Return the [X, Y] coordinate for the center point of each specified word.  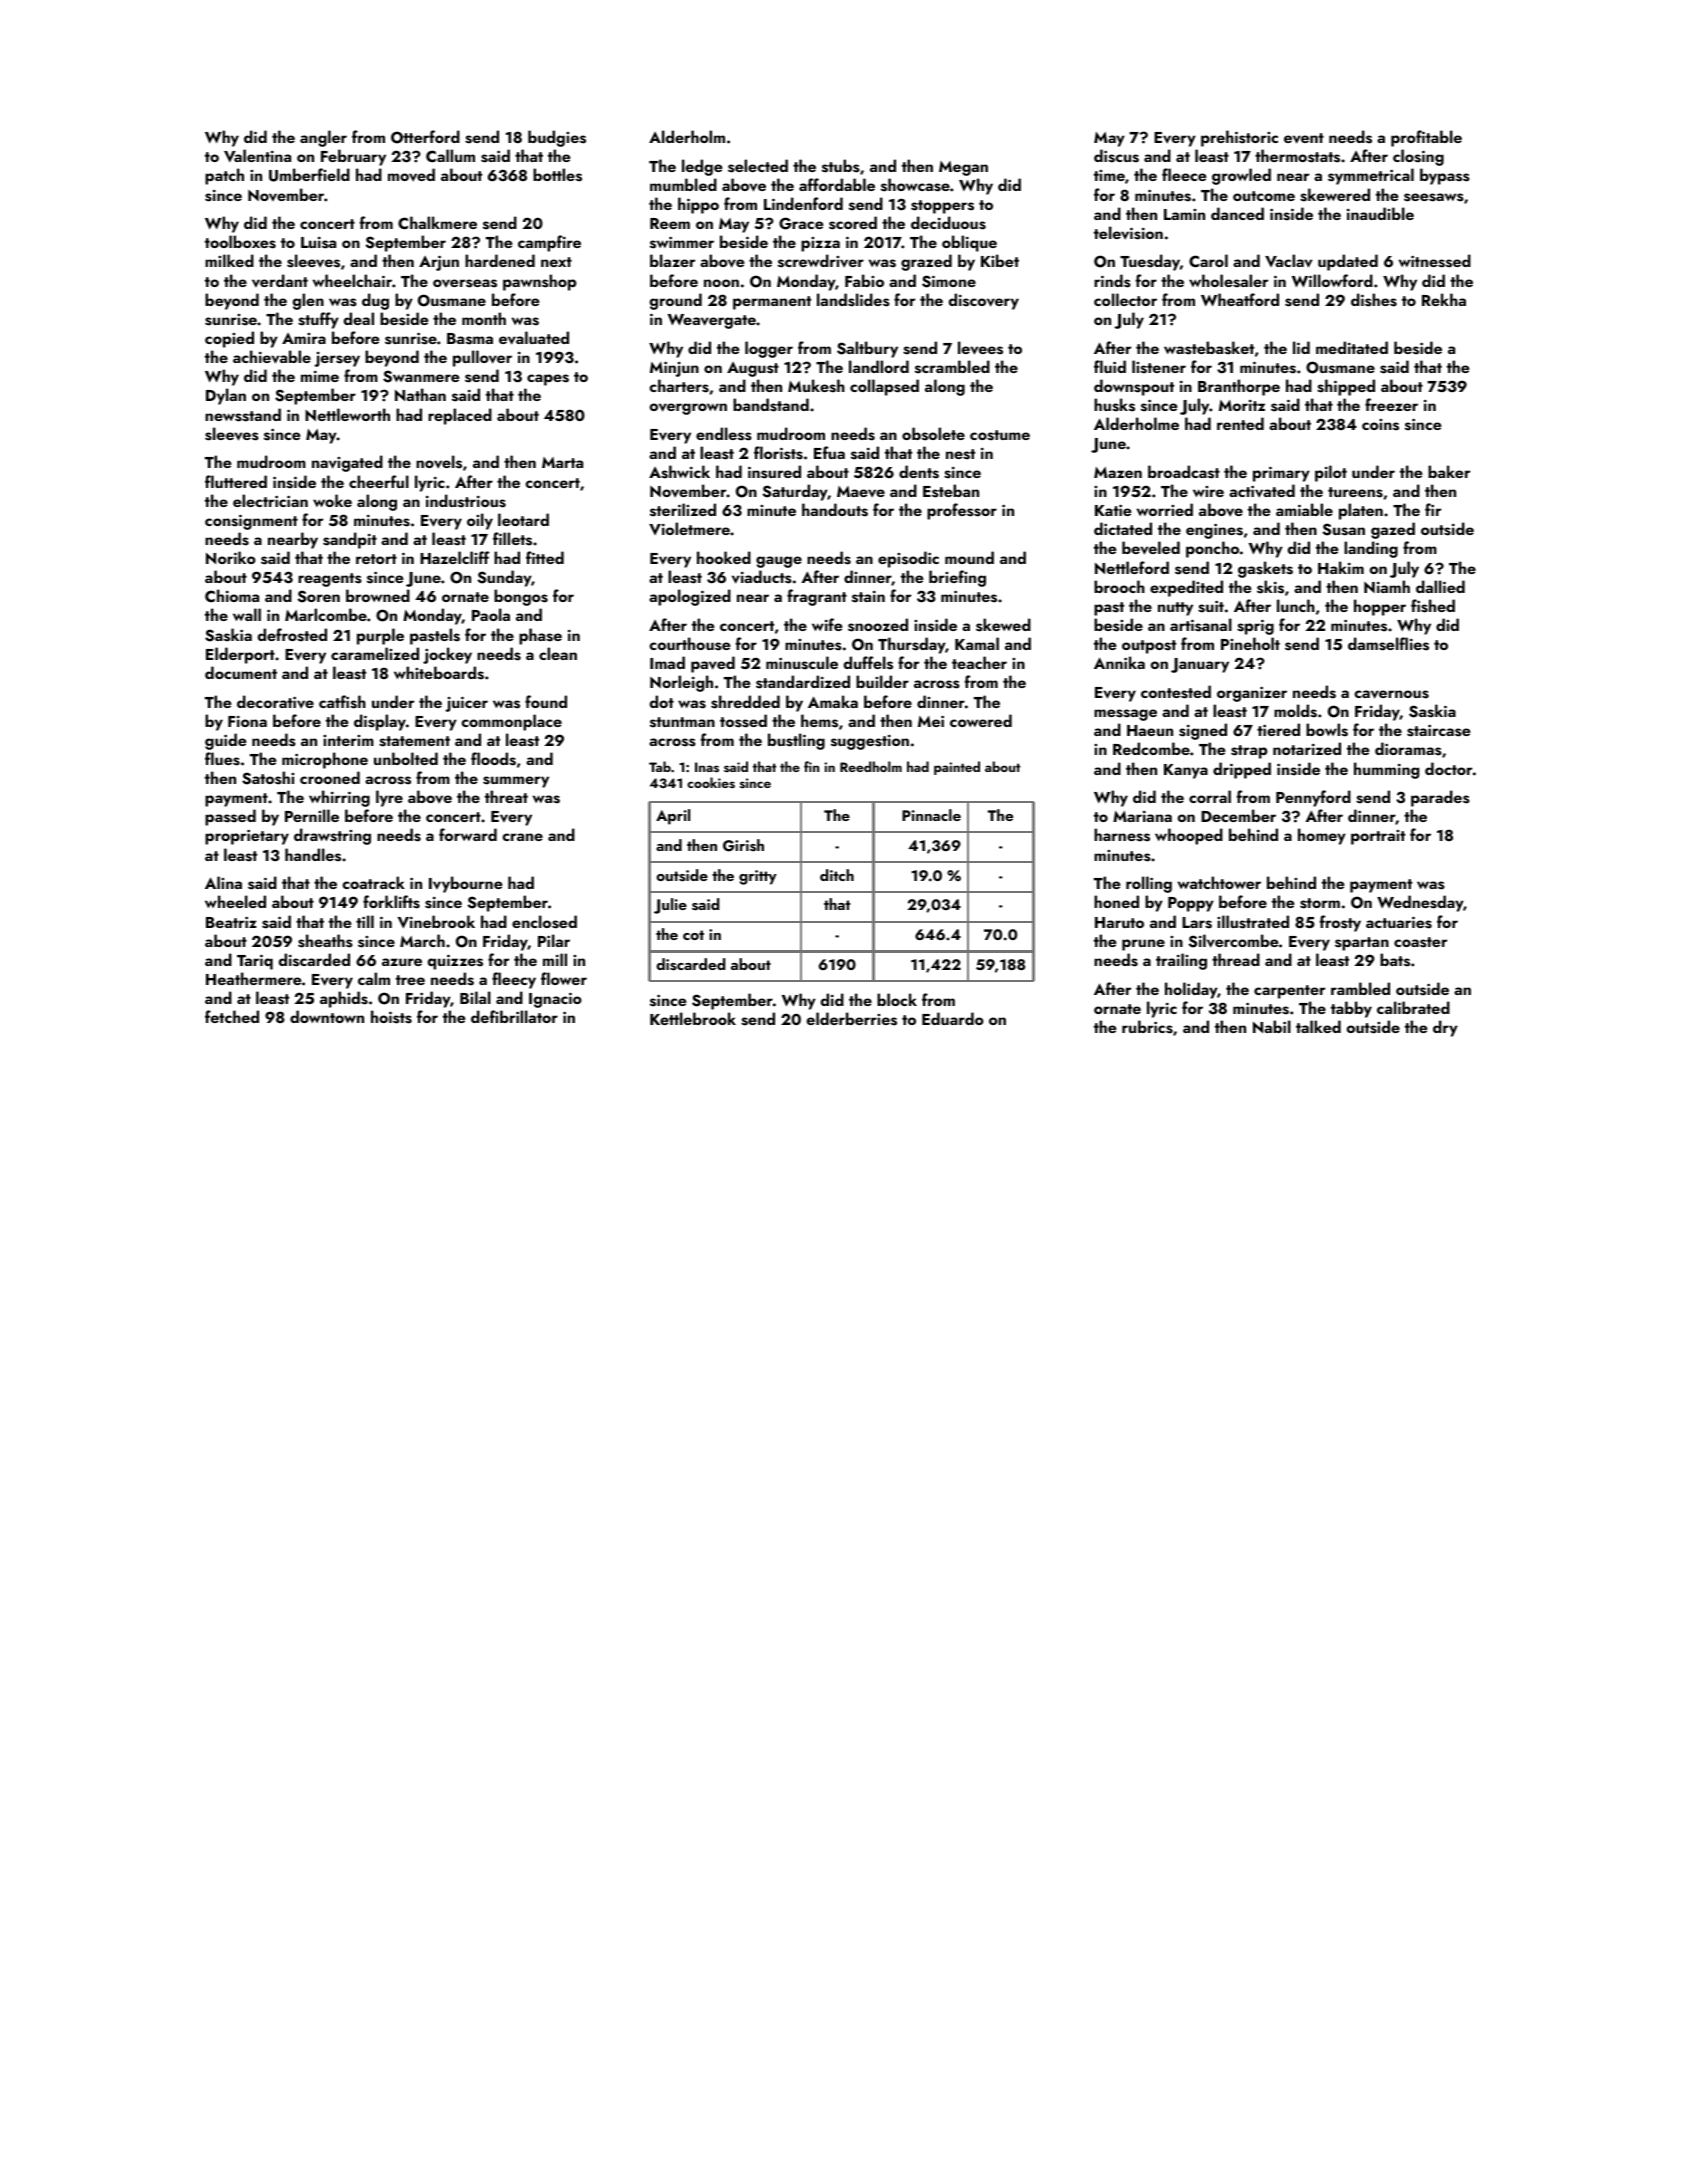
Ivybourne [465, 884]
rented [1240, 423]
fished [1433, 606]
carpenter [1289, 992]
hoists [391, 1017]
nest [960, 454]
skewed [1003, 625]
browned [378, 595]
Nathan [420, 394]
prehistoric [1239, 138]
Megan [963, 168]
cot [693, 935]
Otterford [425, 137]
